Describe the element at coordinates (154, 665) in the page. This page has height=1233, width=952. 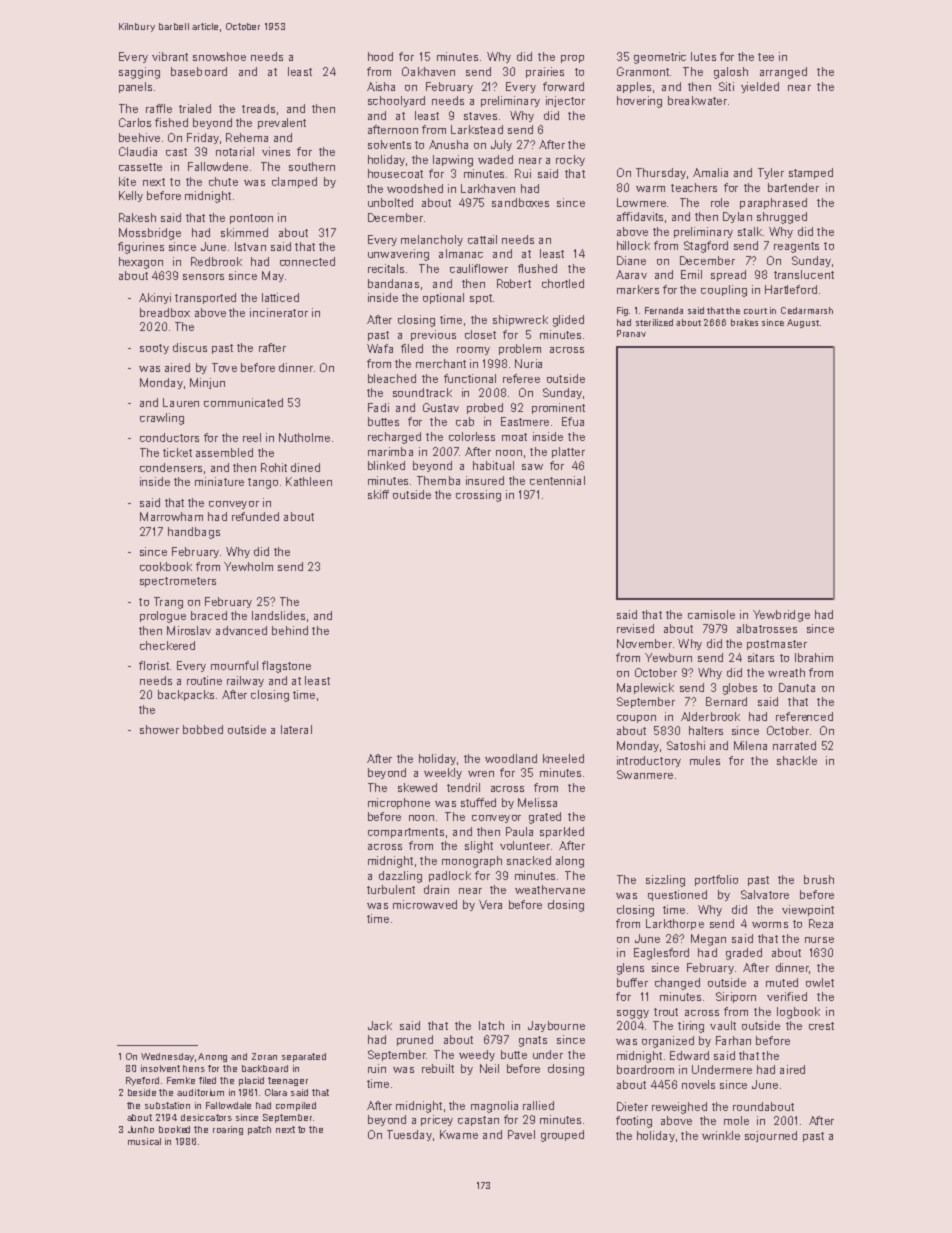
I see `florist` at that location.
